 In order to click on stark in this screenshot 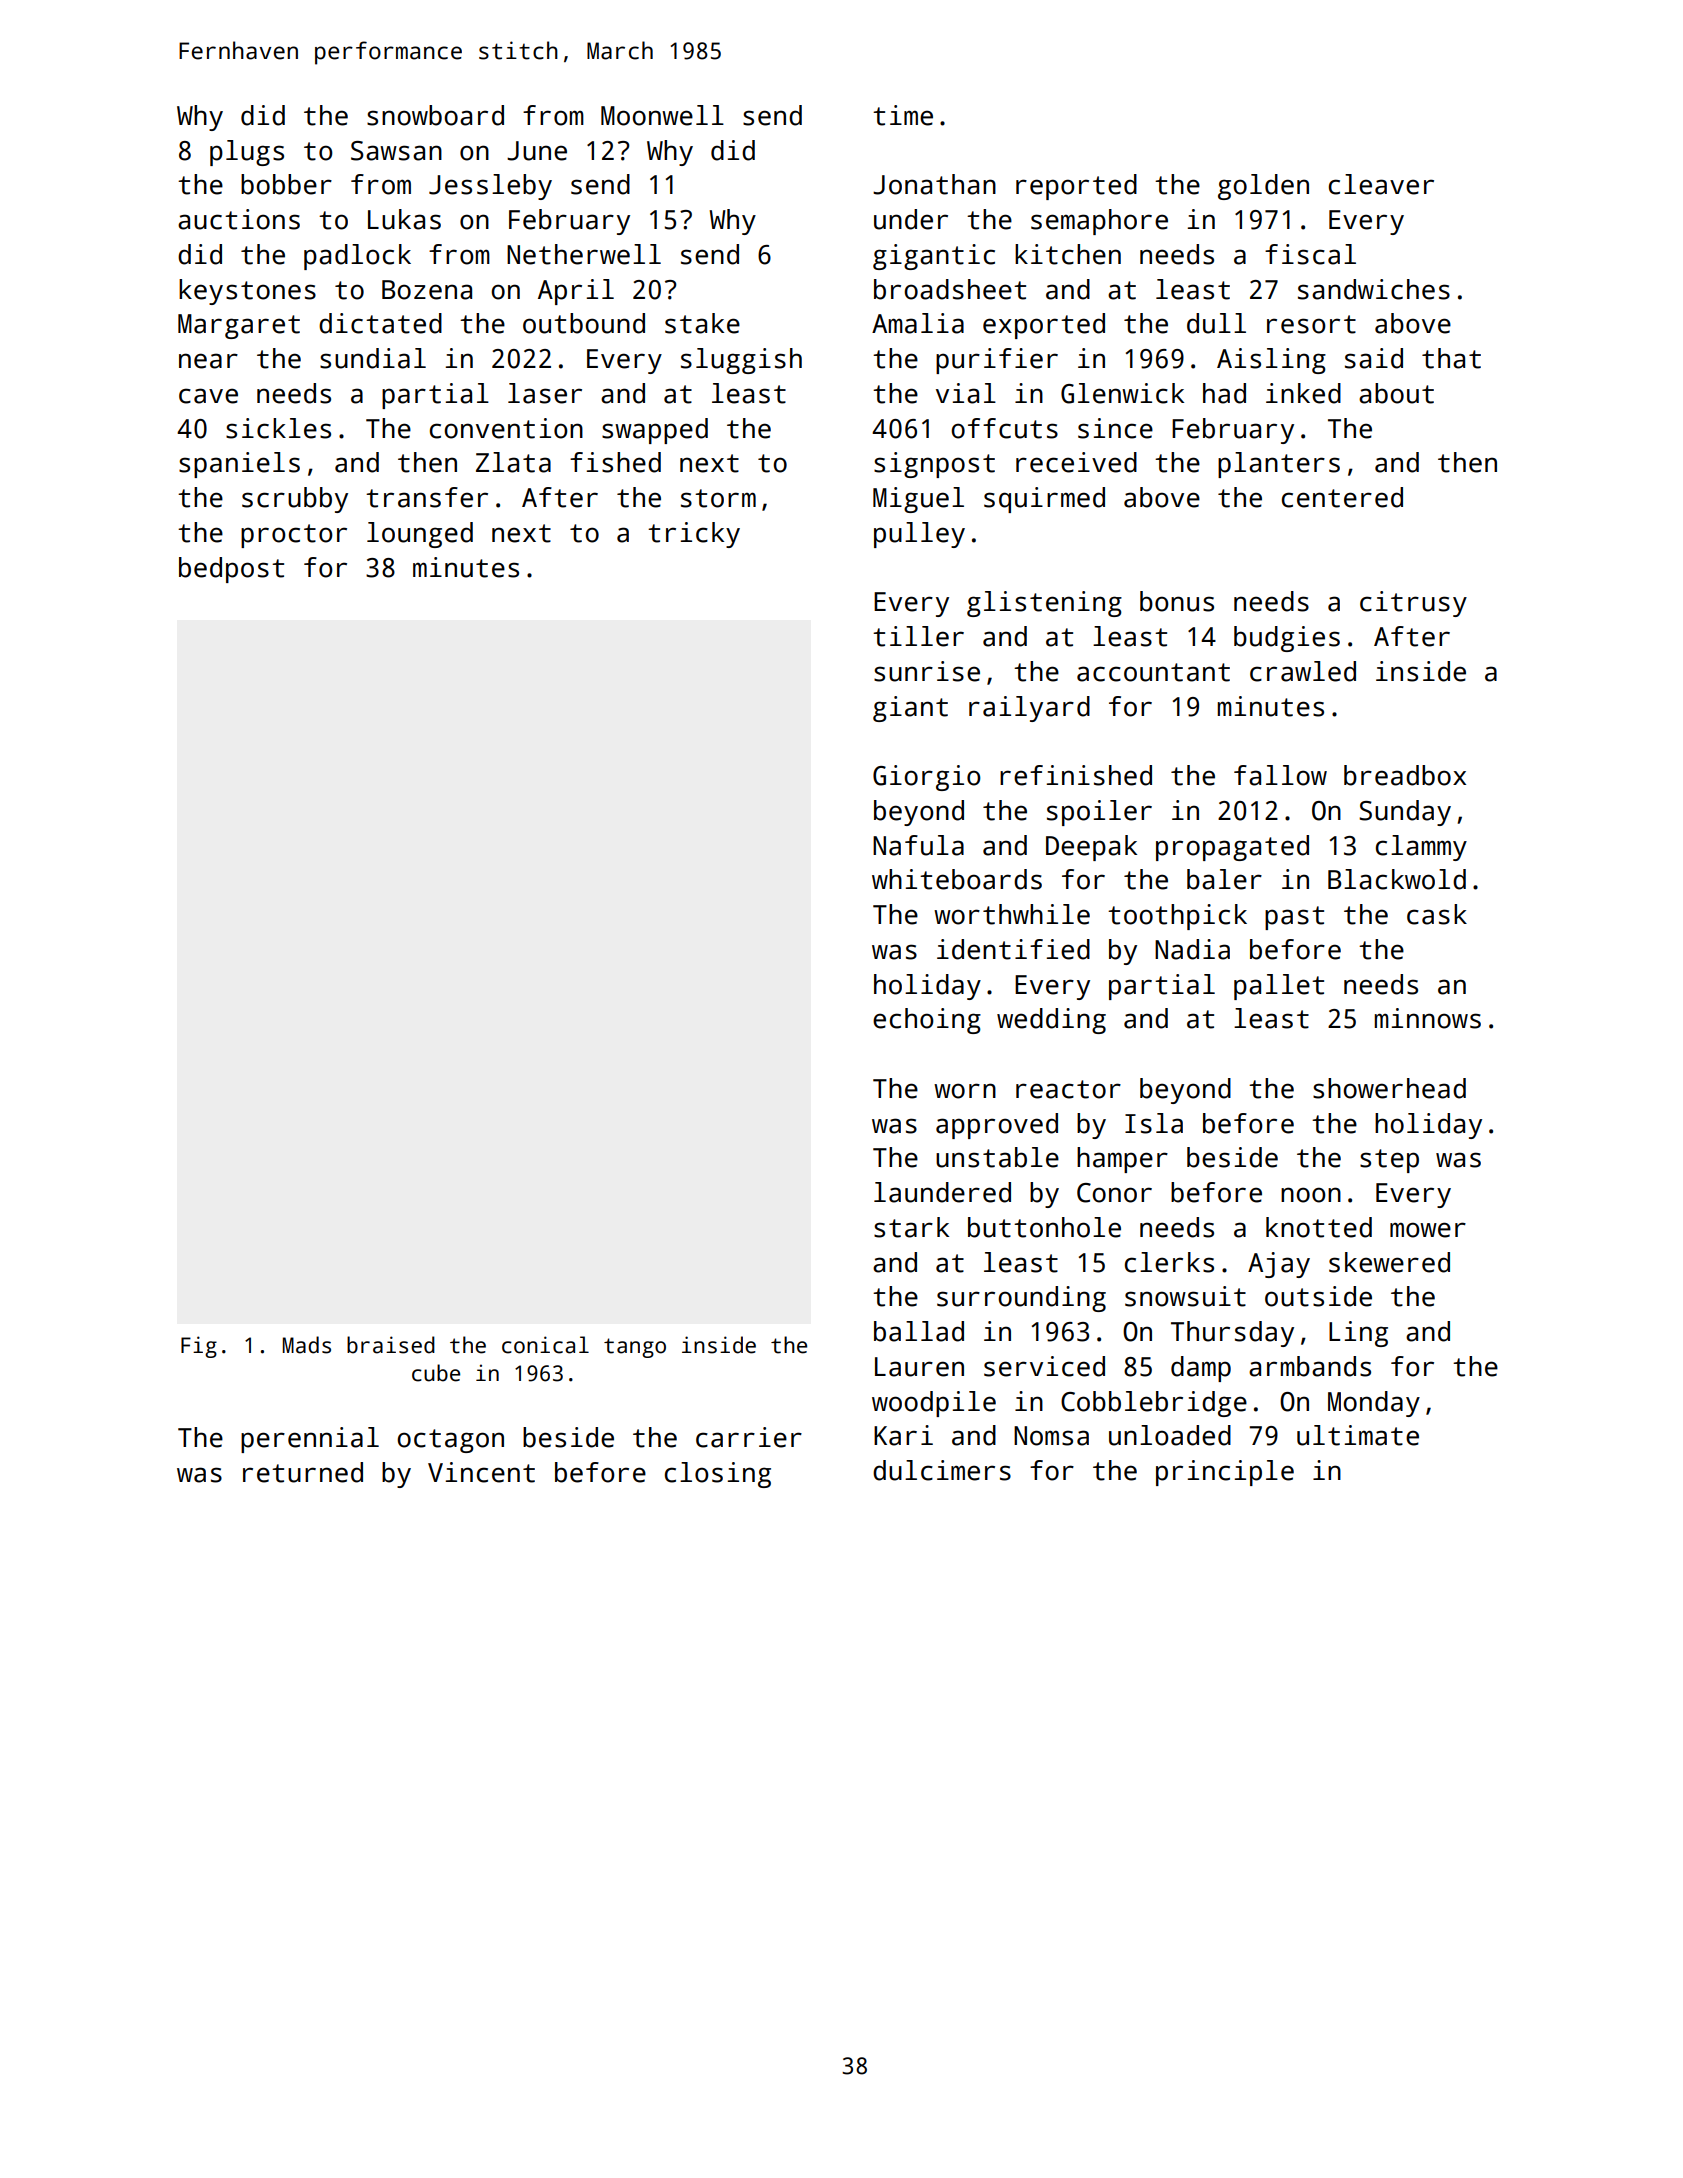, I will do `click(911, 1227)`.
